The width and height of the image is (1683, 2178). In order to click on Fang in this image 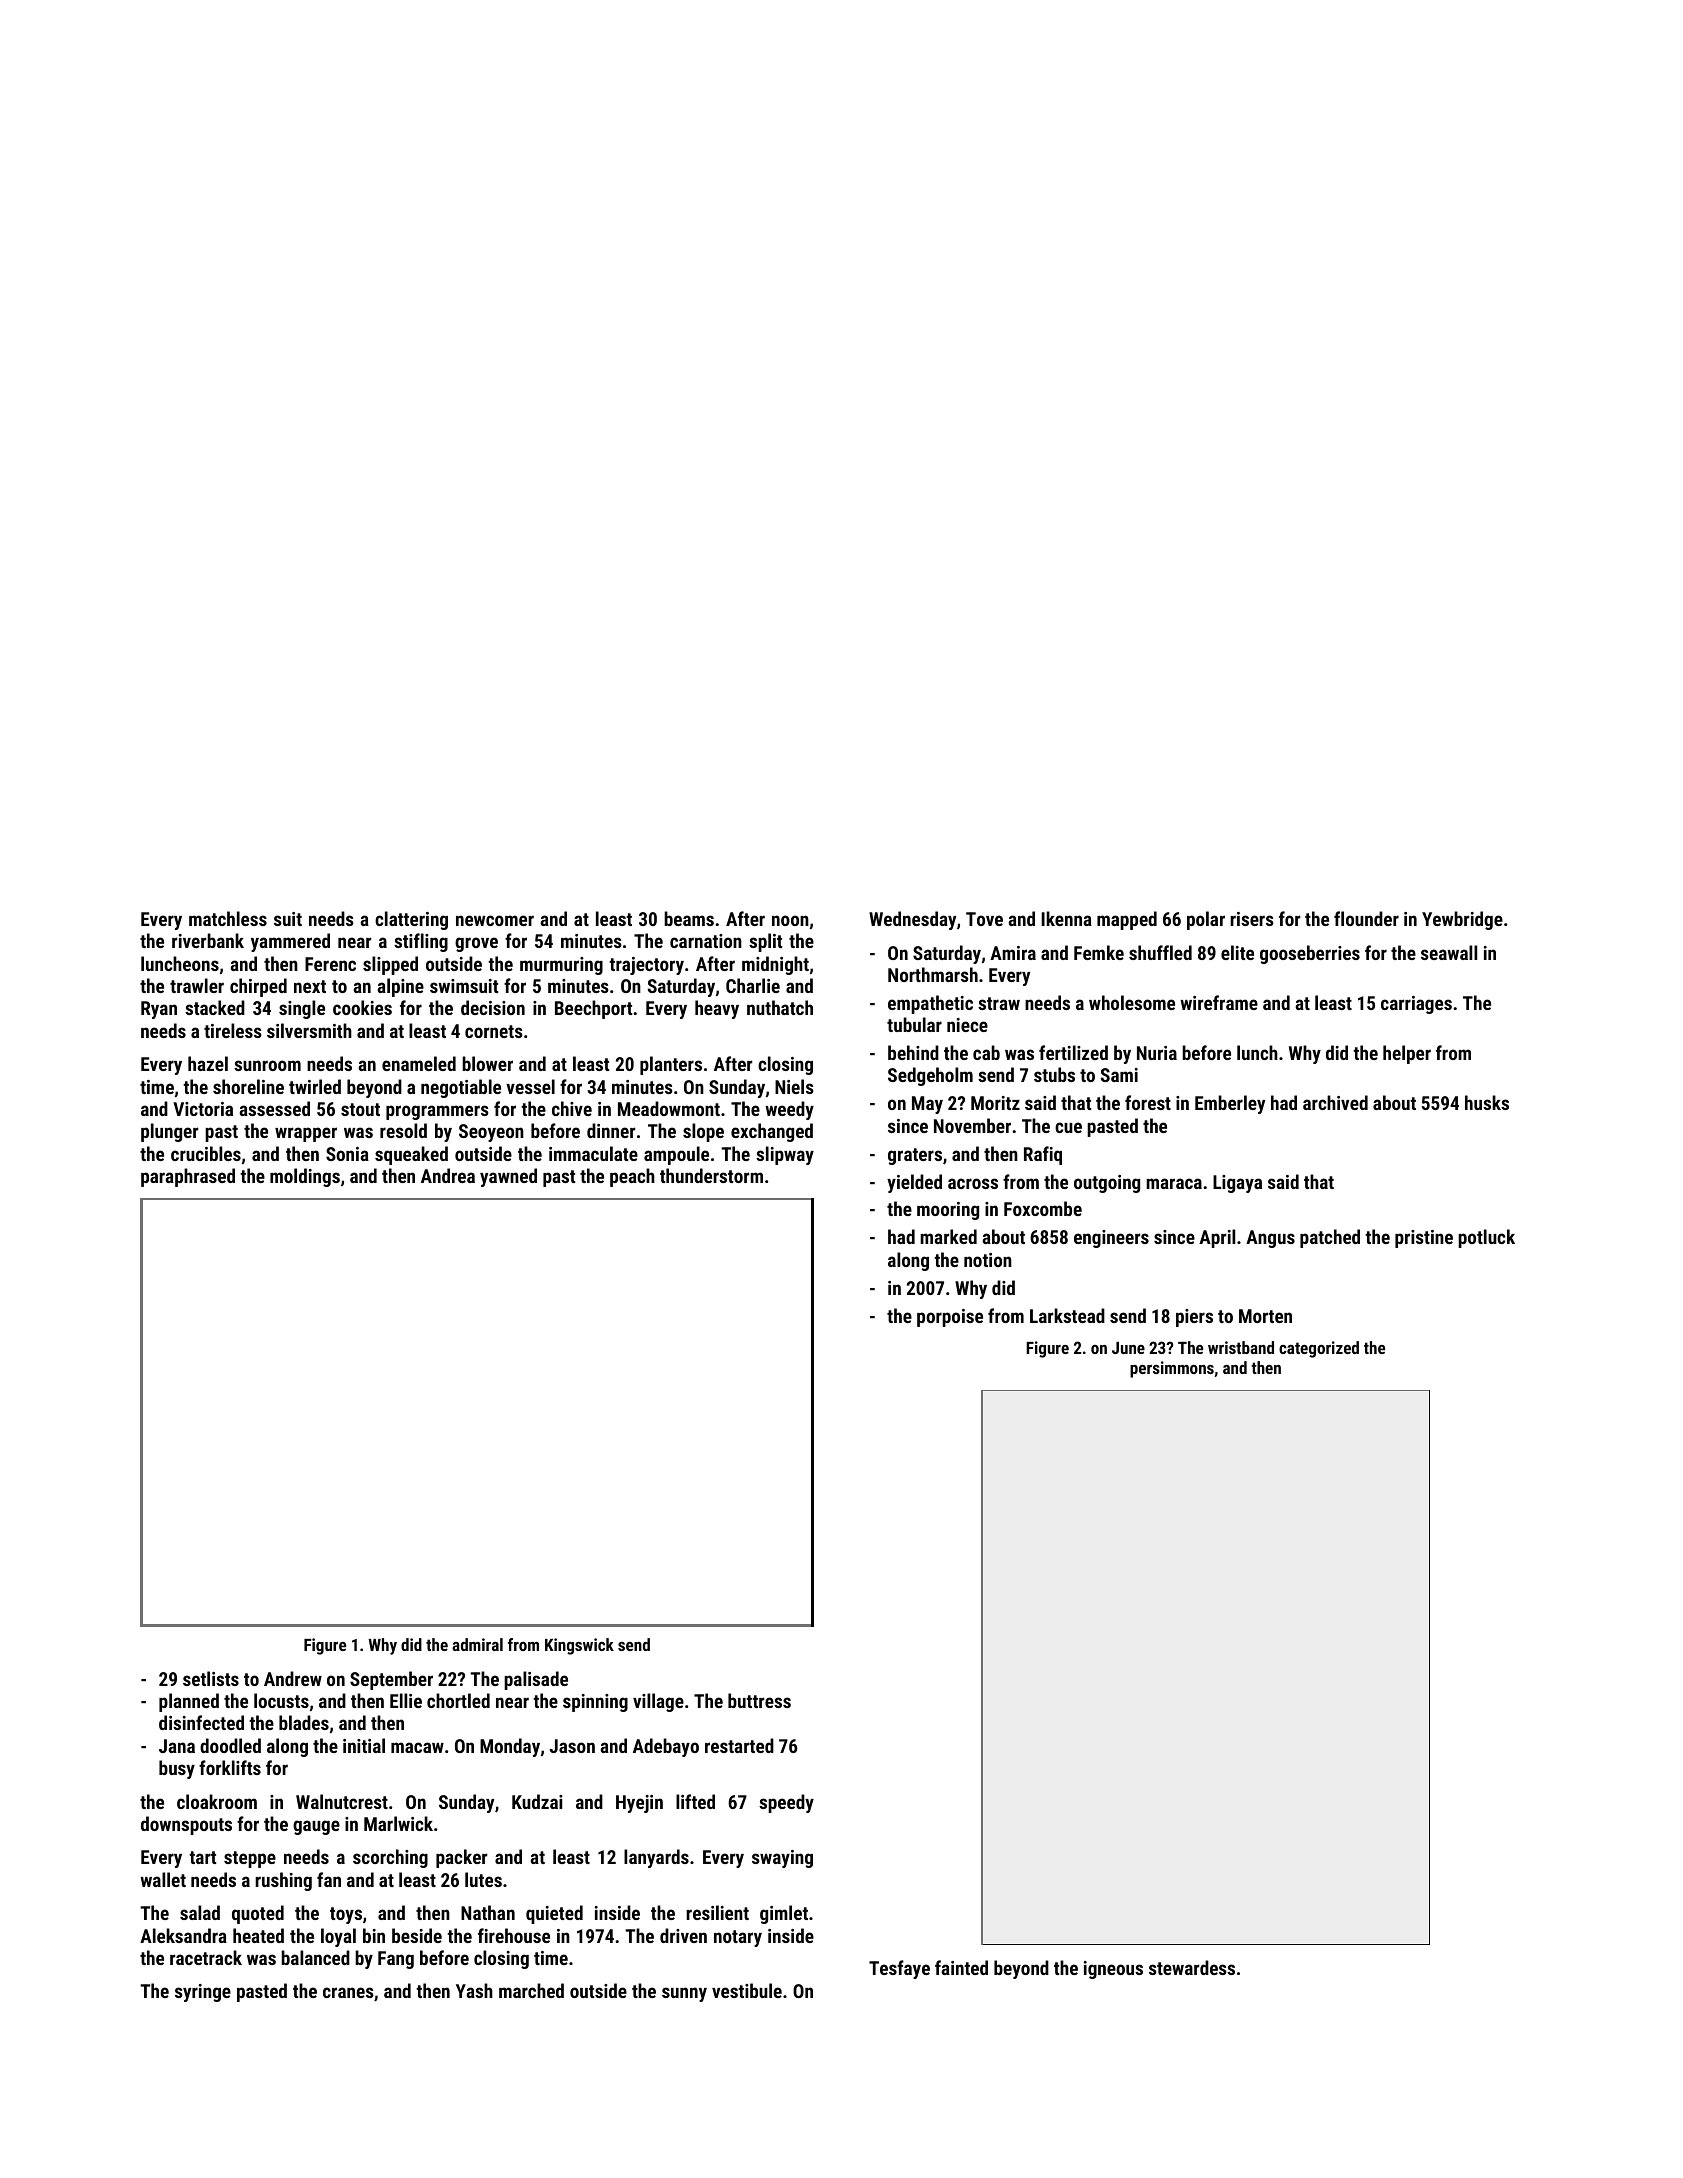, I will do `click(396, 1960)`.
